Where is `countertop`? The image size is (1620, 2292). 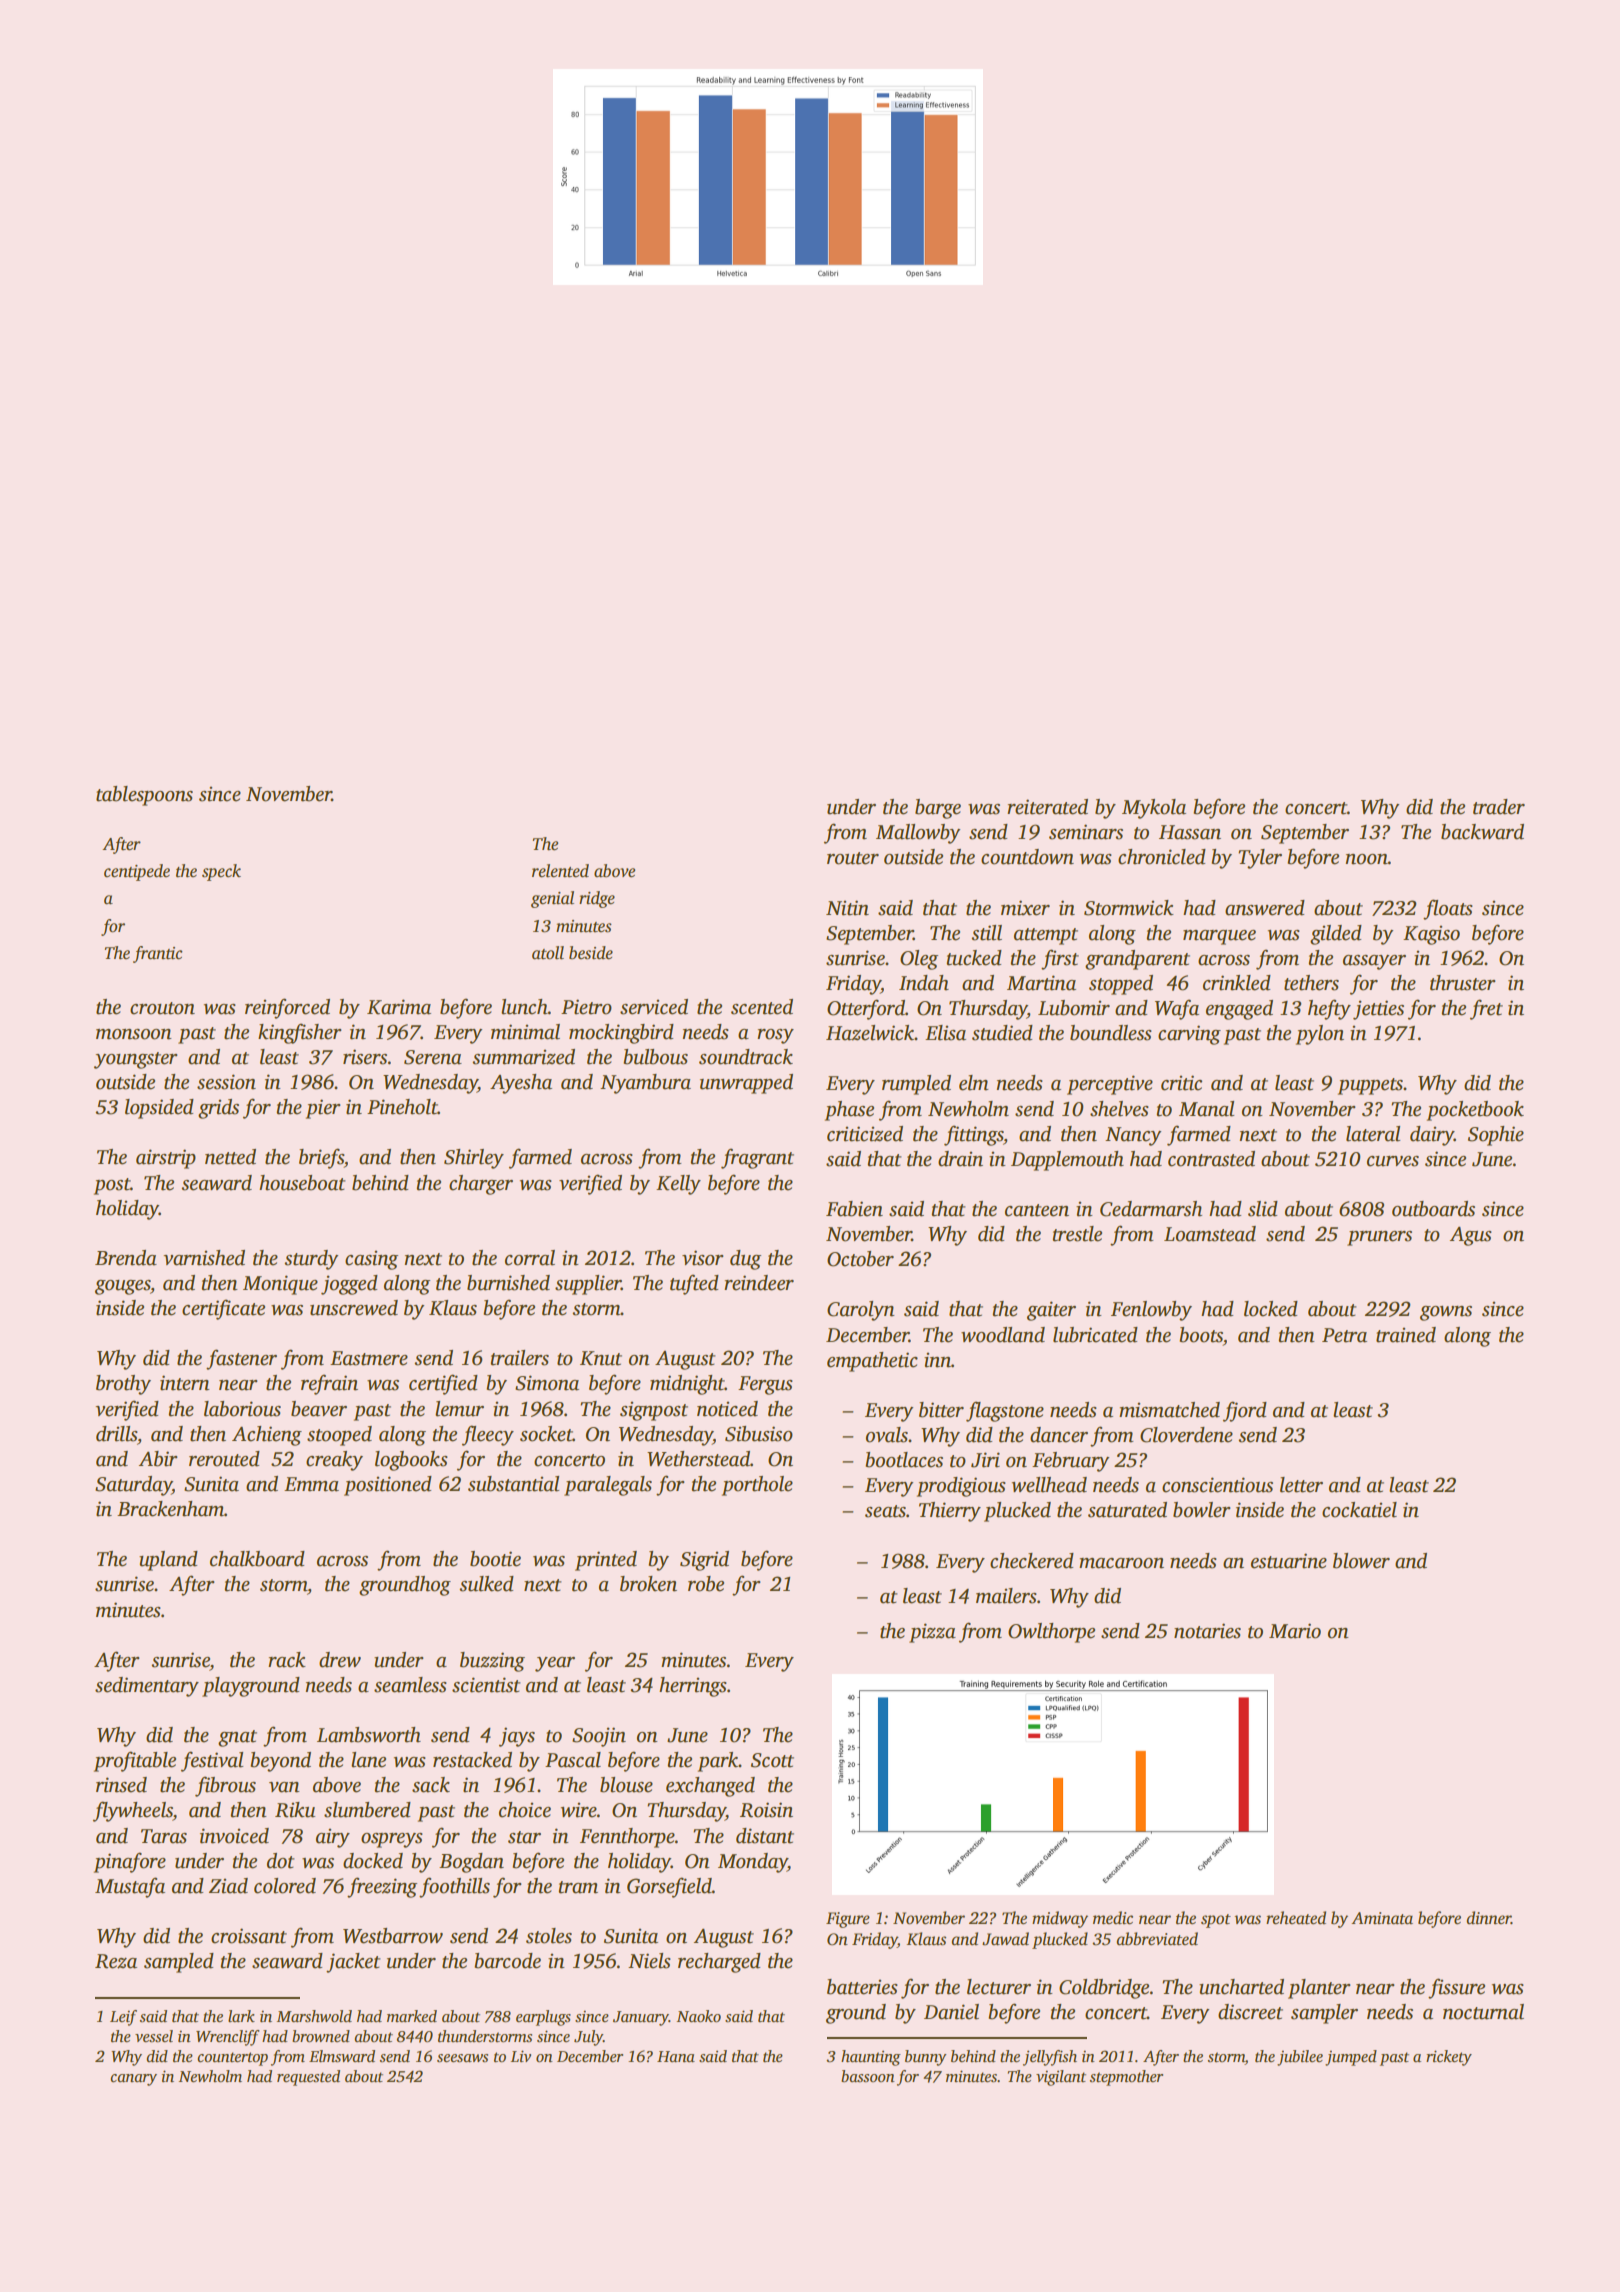
countertop is located at coordinates (232, 2059).
